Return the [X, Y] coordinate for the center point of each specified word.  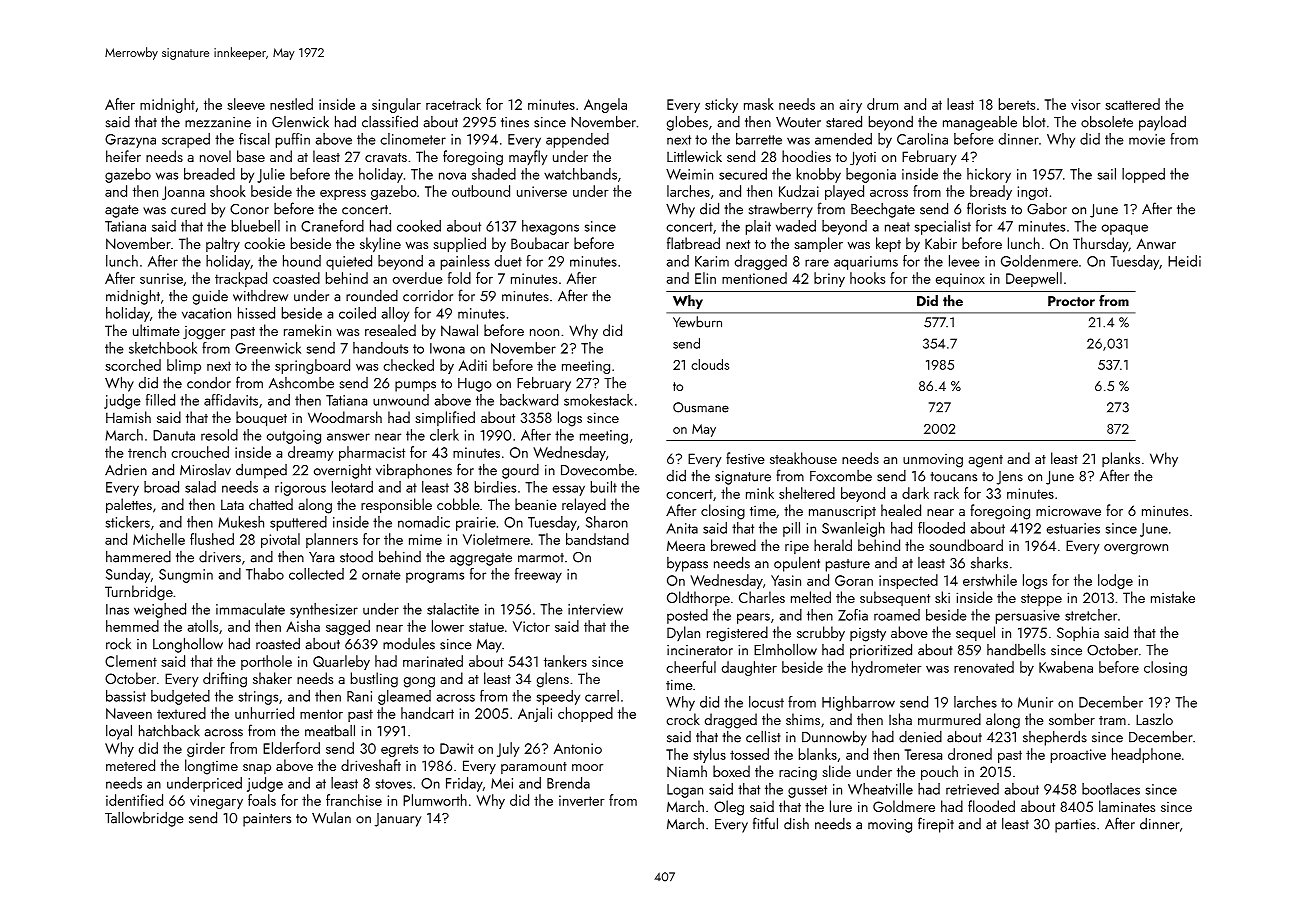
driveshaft [371, 765]
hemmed [132, 626]
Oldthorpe [698, 598]
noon [544, 332]
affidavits [231, 400]
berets [1017, 104]
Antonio [578, 748]
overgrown [1136, 549]
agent [986, 461]
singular [396, 105]
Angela [605, 105]
